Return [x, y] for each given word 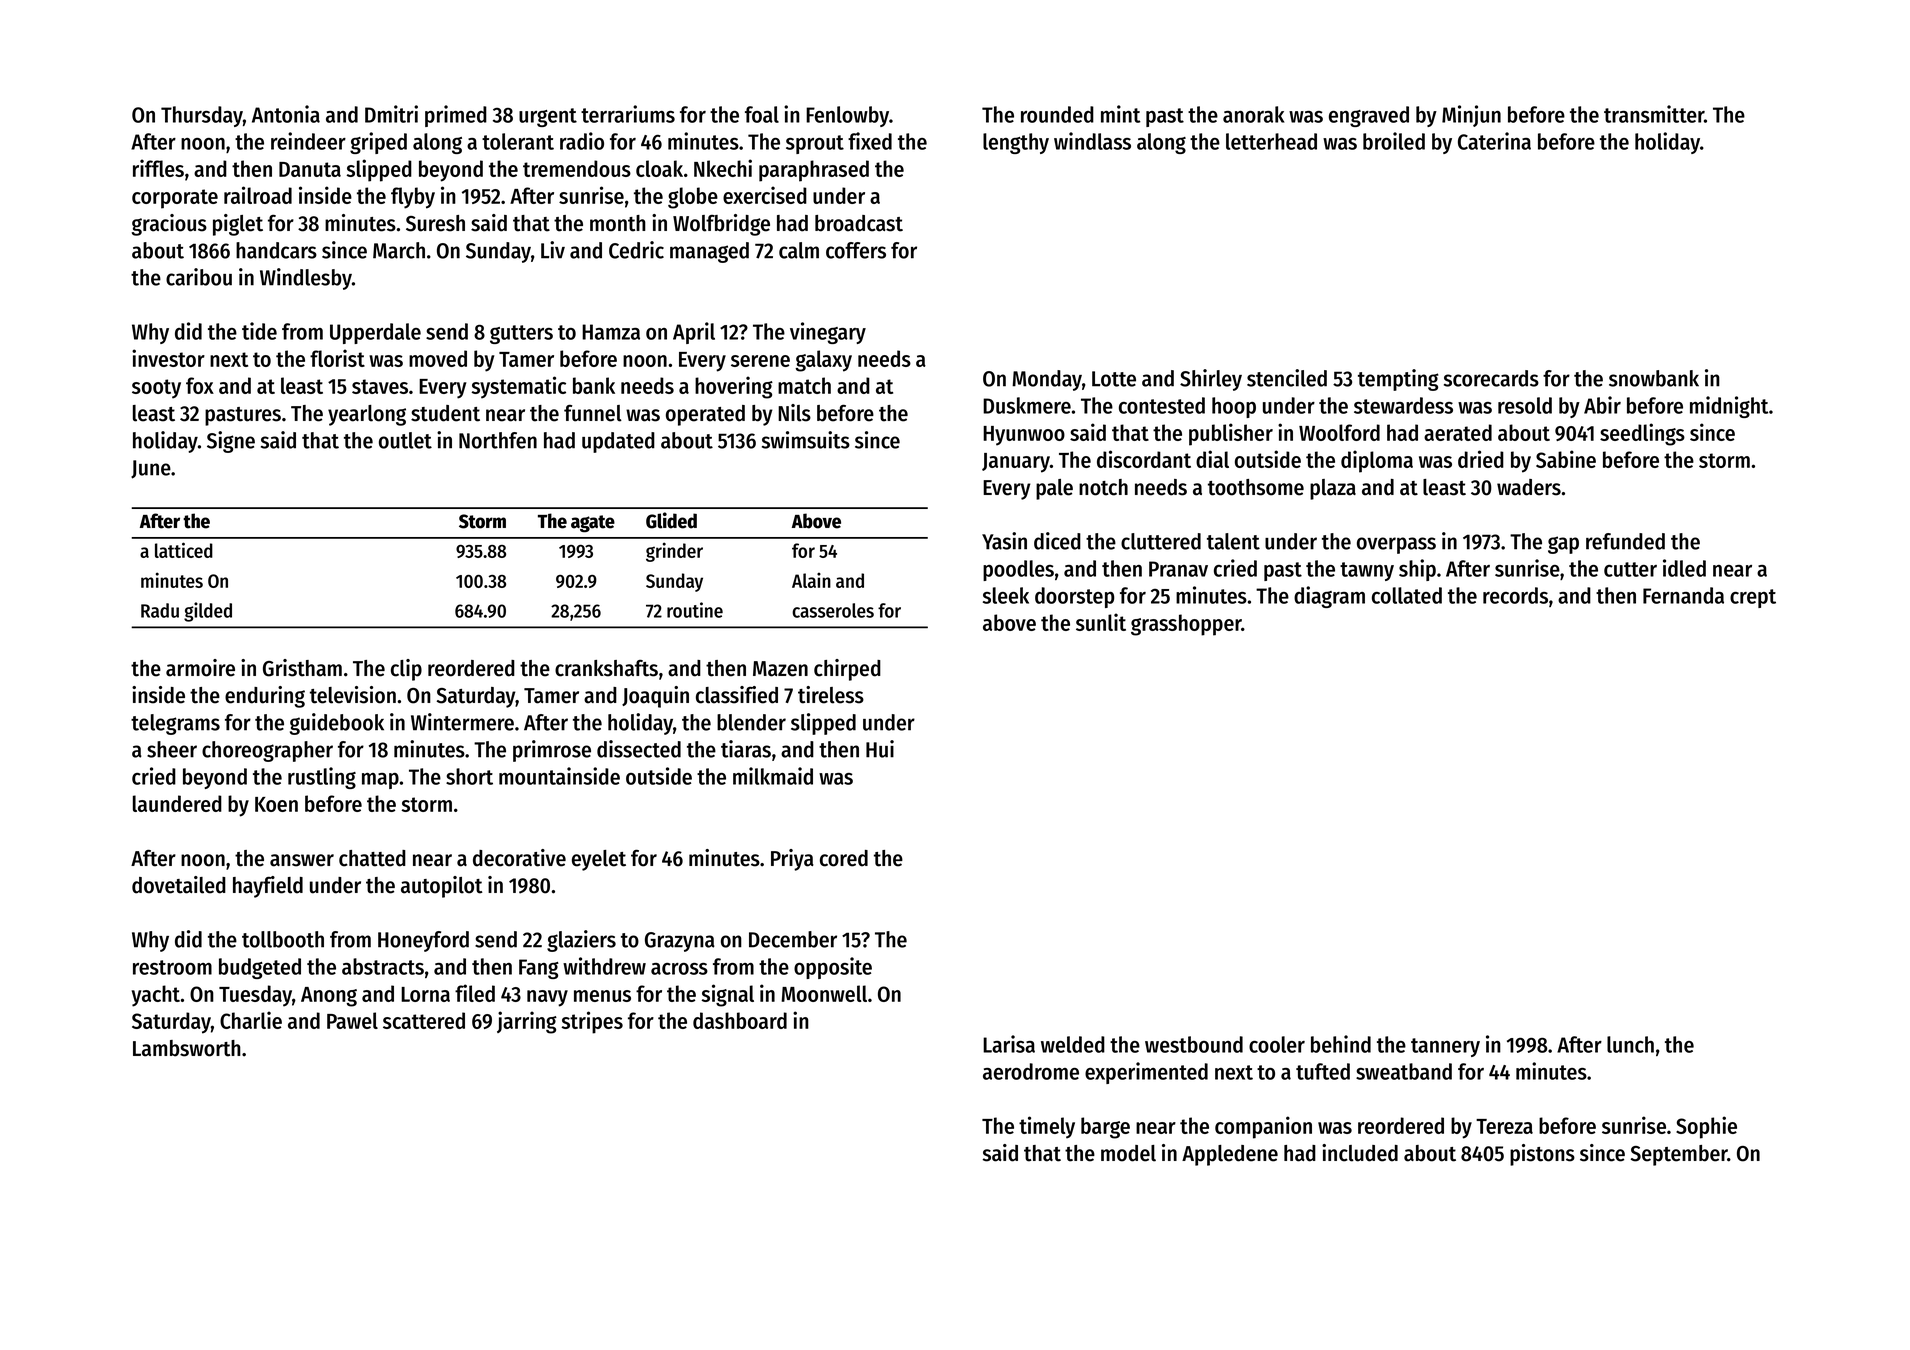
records [1515, 595]
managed [709, 252]
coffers [856, 250]
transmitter [1654, 114]
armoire [200, 668]
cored [844, 858]
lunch [1630, 1044]
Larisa [1009, 1044]
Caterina [1494, 141]
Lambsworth [187, 1048]
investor [168, 358]
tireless [831, 695]
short [469, 776]
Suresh [435, 223]
